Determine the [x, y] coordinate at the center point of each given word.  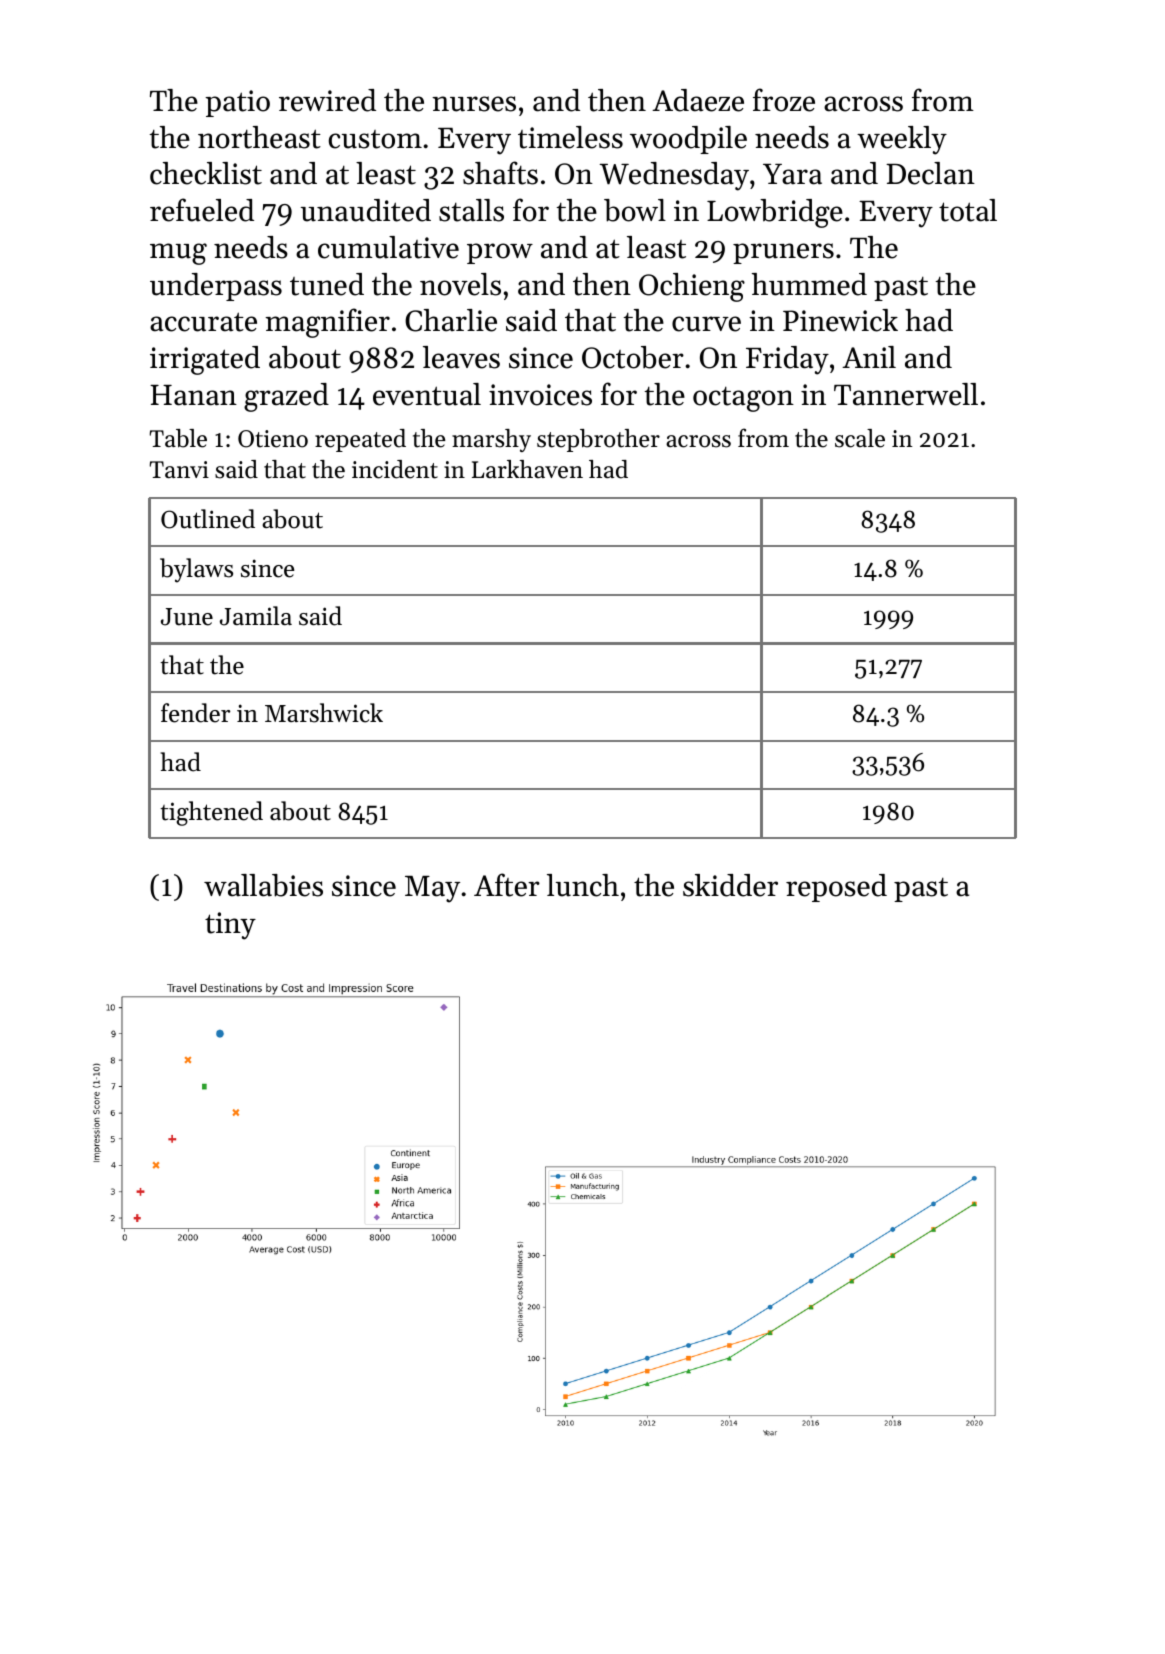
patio [237, 103]
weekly [902, 140]
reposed [836, 888]
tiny [230, 926]
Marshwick [324, 713]
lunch [583, 885]
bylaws [196, 570]
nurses [474, 104]
